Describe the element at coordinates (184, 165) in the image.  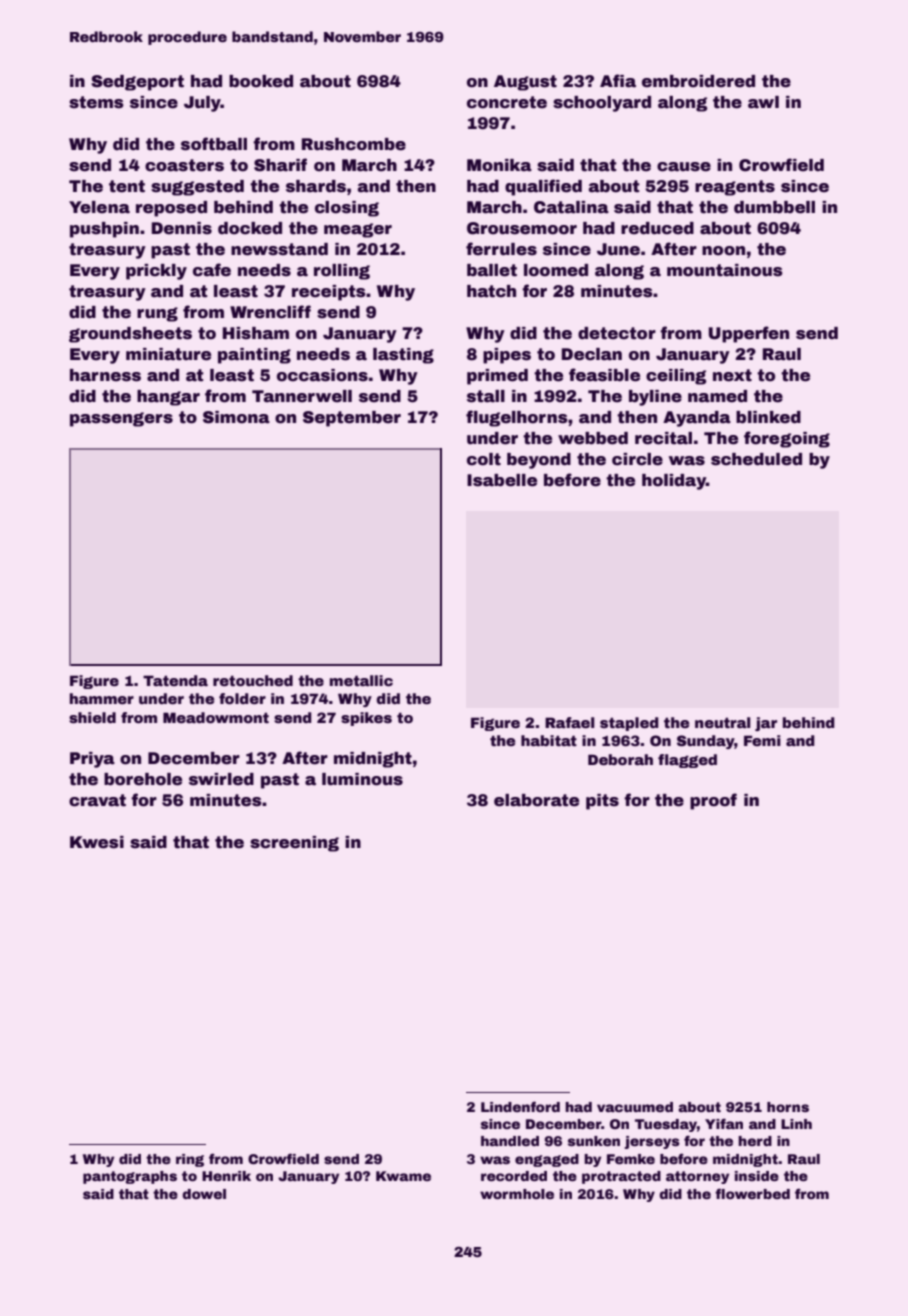
I see `coasters` at that location.
